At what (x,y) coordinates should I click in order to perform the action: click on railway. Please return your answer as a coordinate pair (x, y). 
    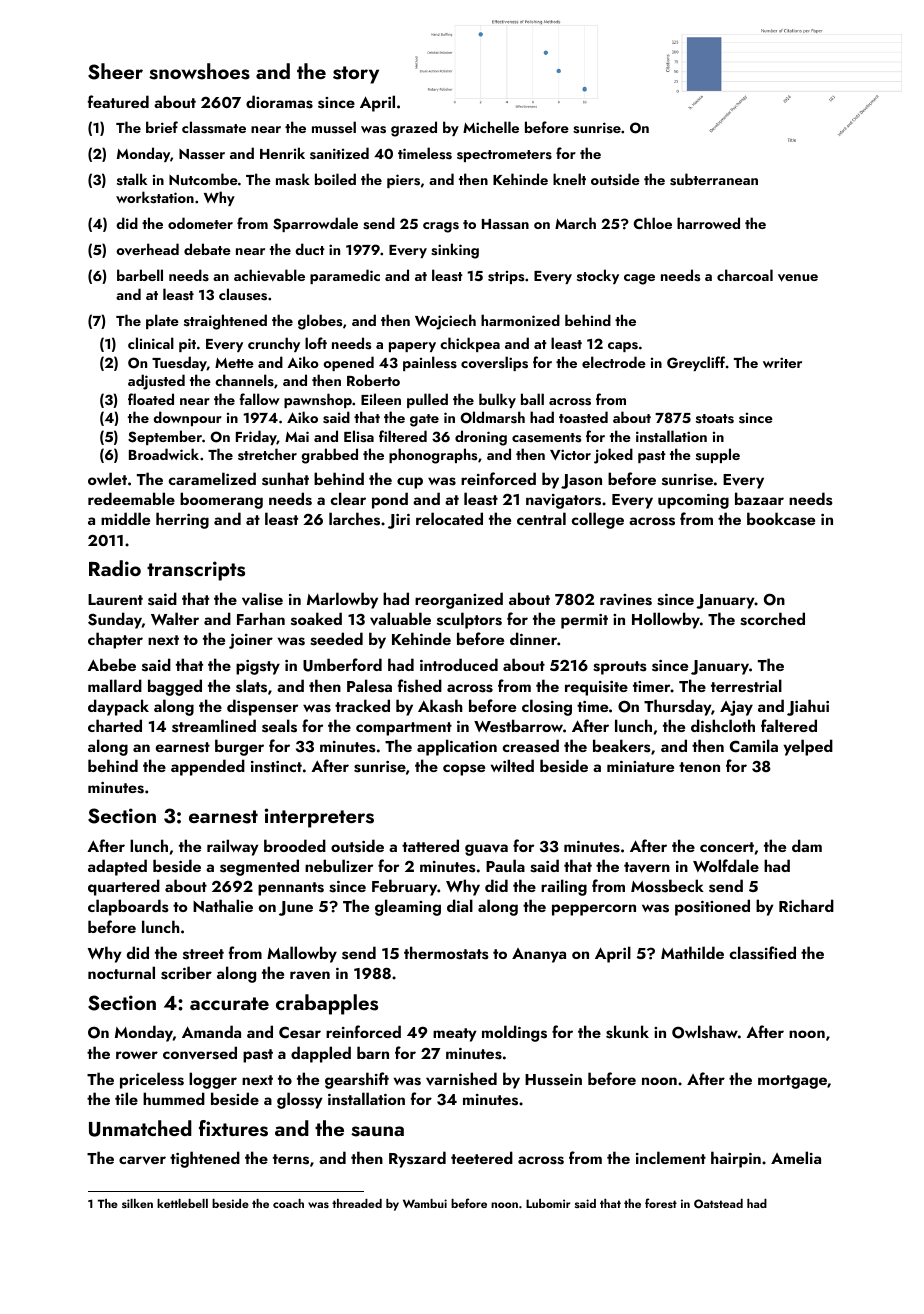
    Looking at the image, I should click on (233, 847).
